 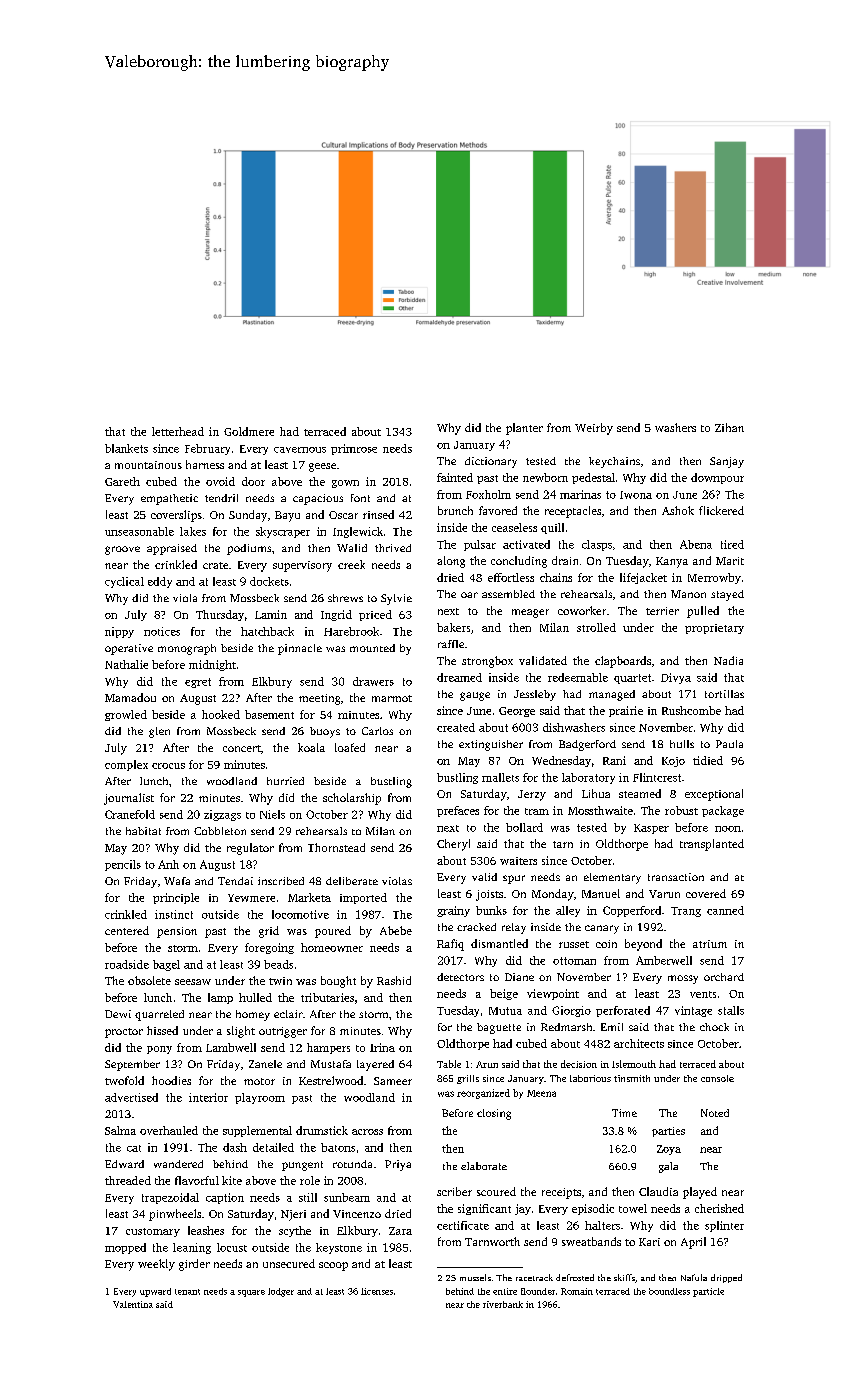 I want to click on dreamed, so click(x=459, y=677).
